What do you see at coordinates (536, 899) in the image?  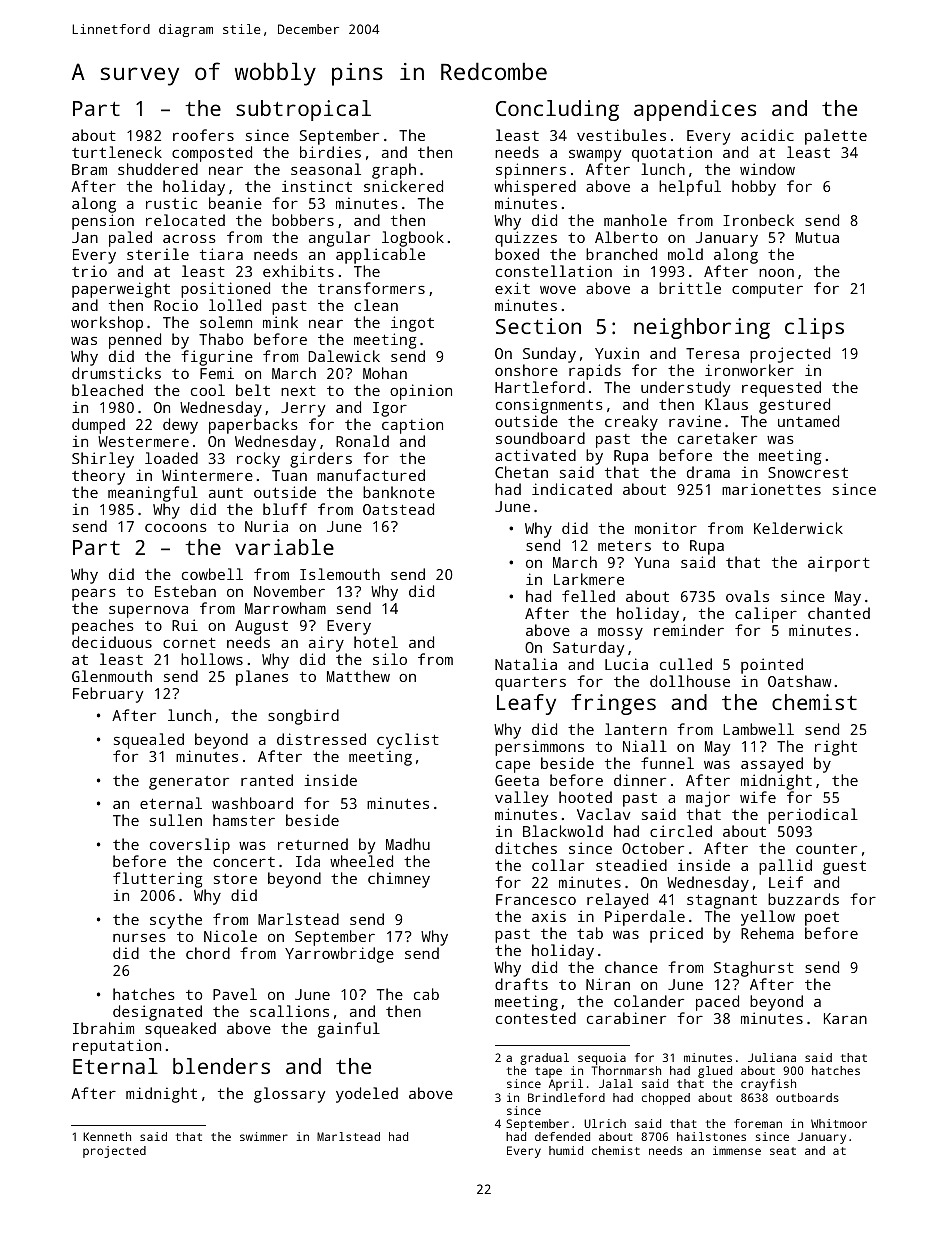 I see `Francesco` at bounding box center [536, 899].
